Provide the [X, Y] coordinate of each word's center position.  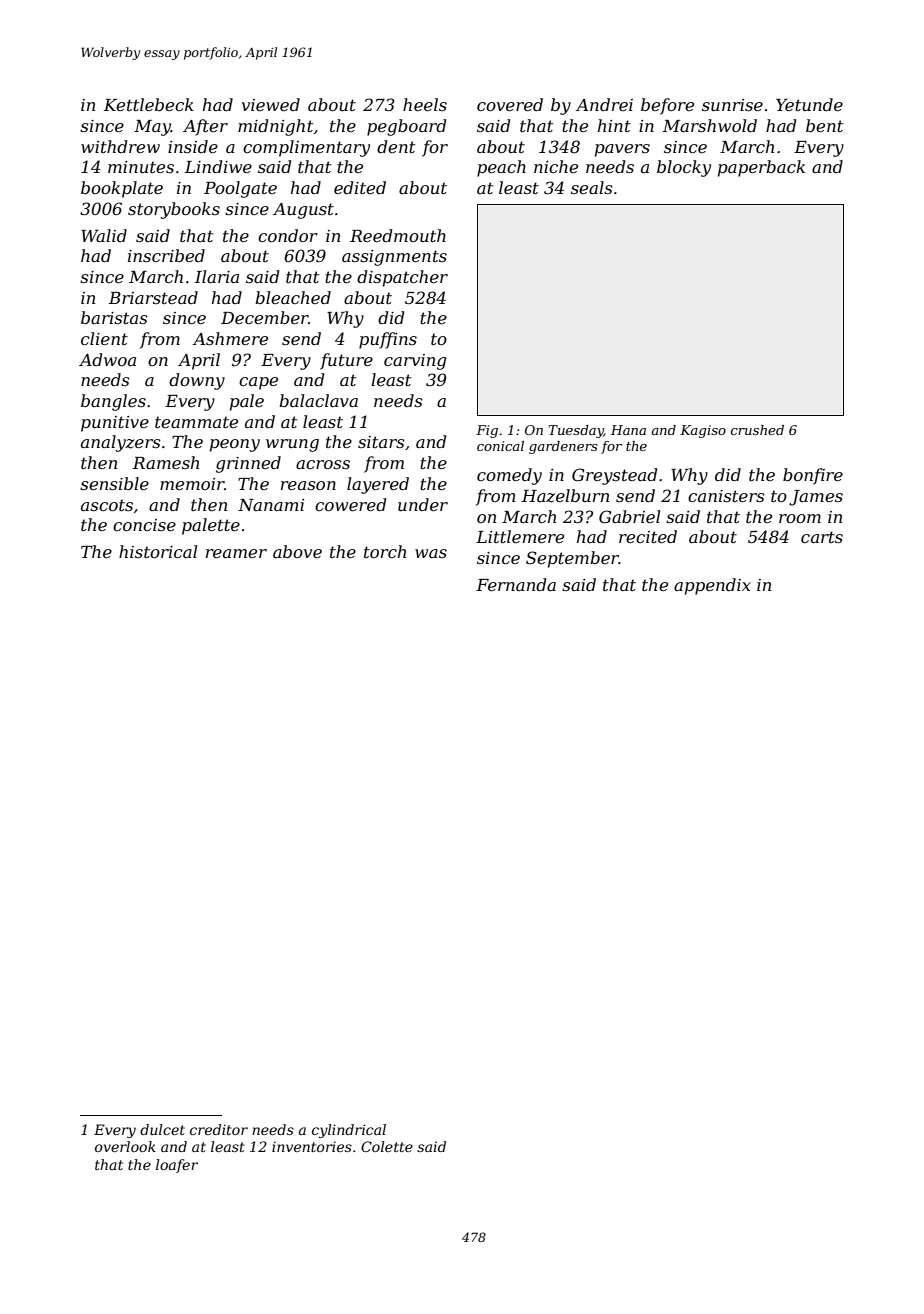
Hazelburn [565, 496]
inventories [312, 1146]
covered [510, 104]
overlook [125, 1146]
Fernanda [516, 584]
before [667, 106]
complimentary [306, 148]
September [572, 559]
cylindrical [349, 1131]
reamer [236, 553]
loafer [177, 1166]
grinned [248, 464]
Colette [387, 1146]
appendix [712, 586]
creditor [219, 1129]
